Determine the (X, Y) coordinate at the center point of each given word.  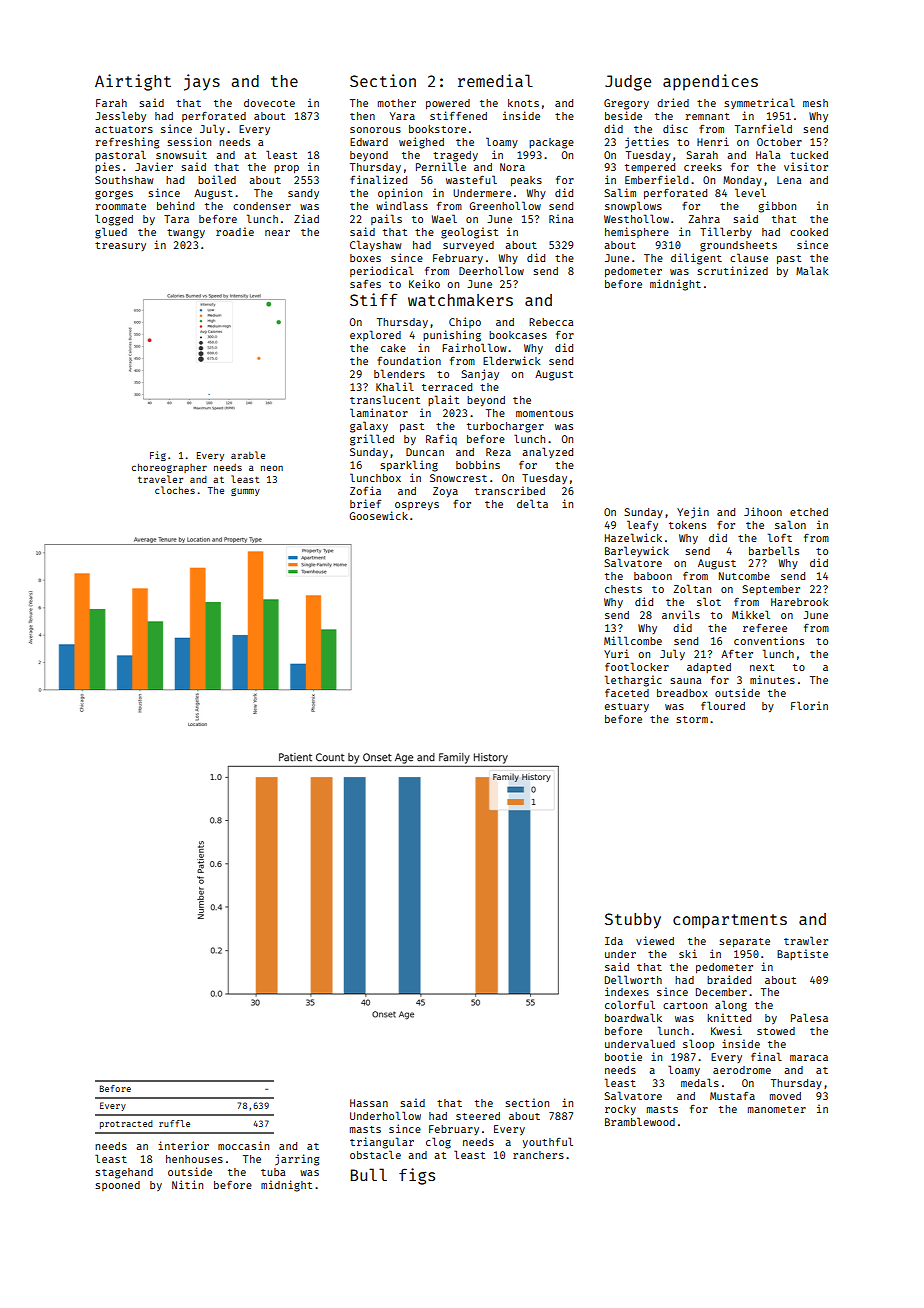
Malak (812, 270)
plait (443, 400)
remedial (495, 80)
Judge (628, 83)
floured (723, 705)
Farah (111, 103)
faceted (627, 693)
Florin (809, 705)
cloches (175, 490)
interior (183, 1145)
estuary (627, 707)
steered (478, 1116)
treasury (120, 246)
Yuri (616, 653)
